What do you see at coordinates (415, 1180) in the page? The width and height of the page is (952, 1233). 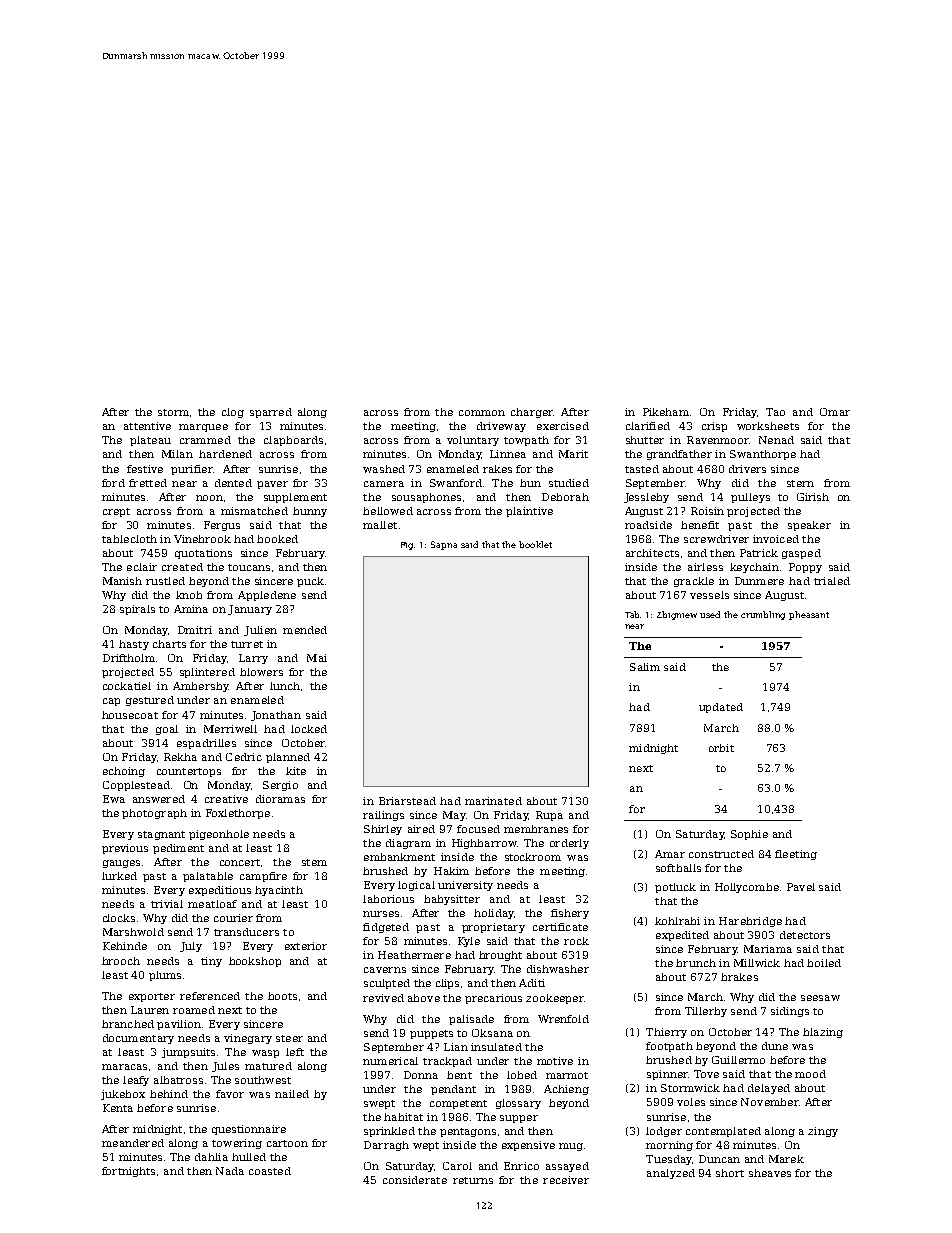 I see `considerate` at bounding box center [415, 1180].
